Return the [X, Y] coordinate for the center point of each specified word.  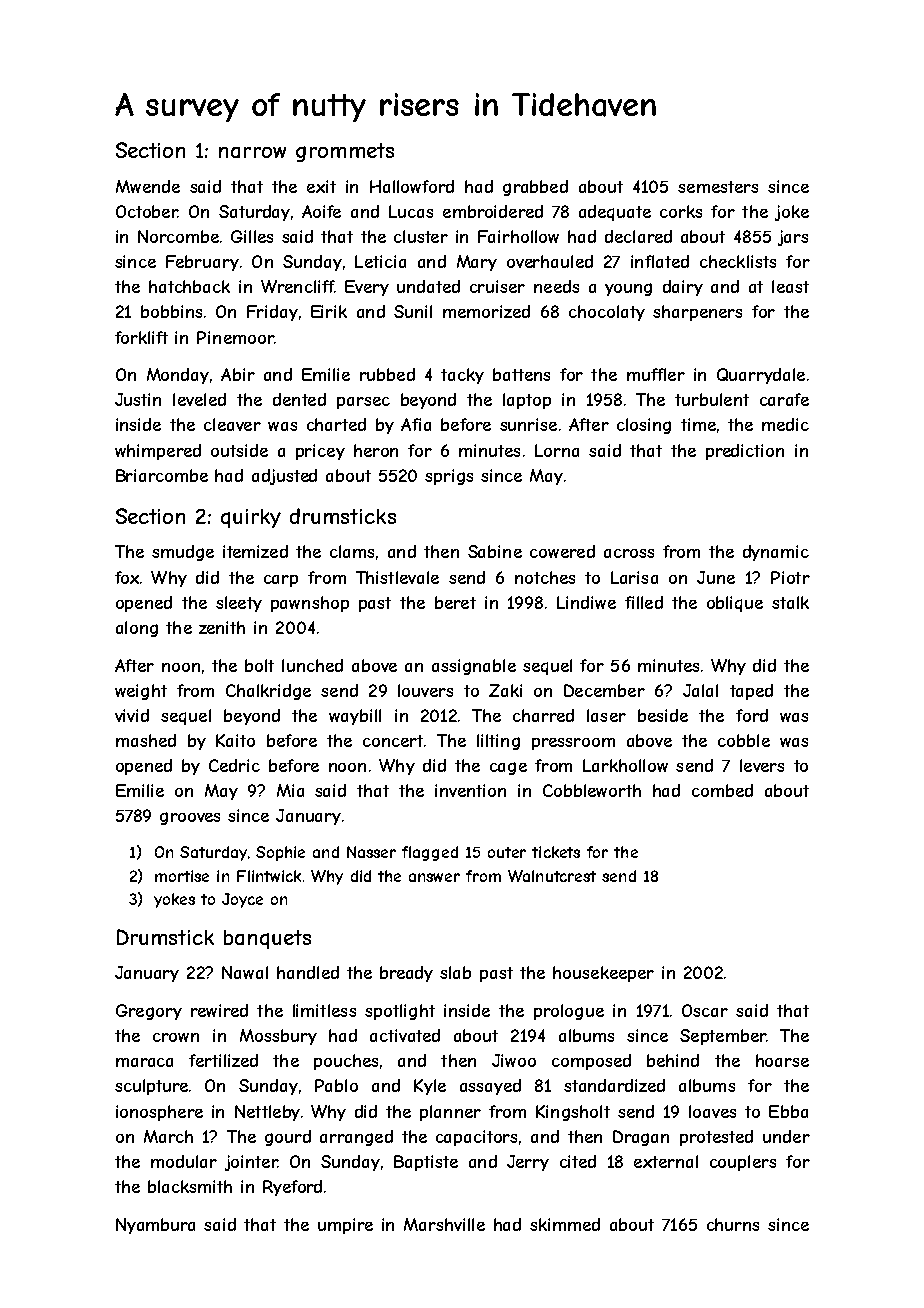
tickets [556, 852]
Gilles [252, 236]
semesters [718, 187]
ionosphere [159, 1113]
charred [543, 715]
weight [141, 692]
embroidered [493, 211]
